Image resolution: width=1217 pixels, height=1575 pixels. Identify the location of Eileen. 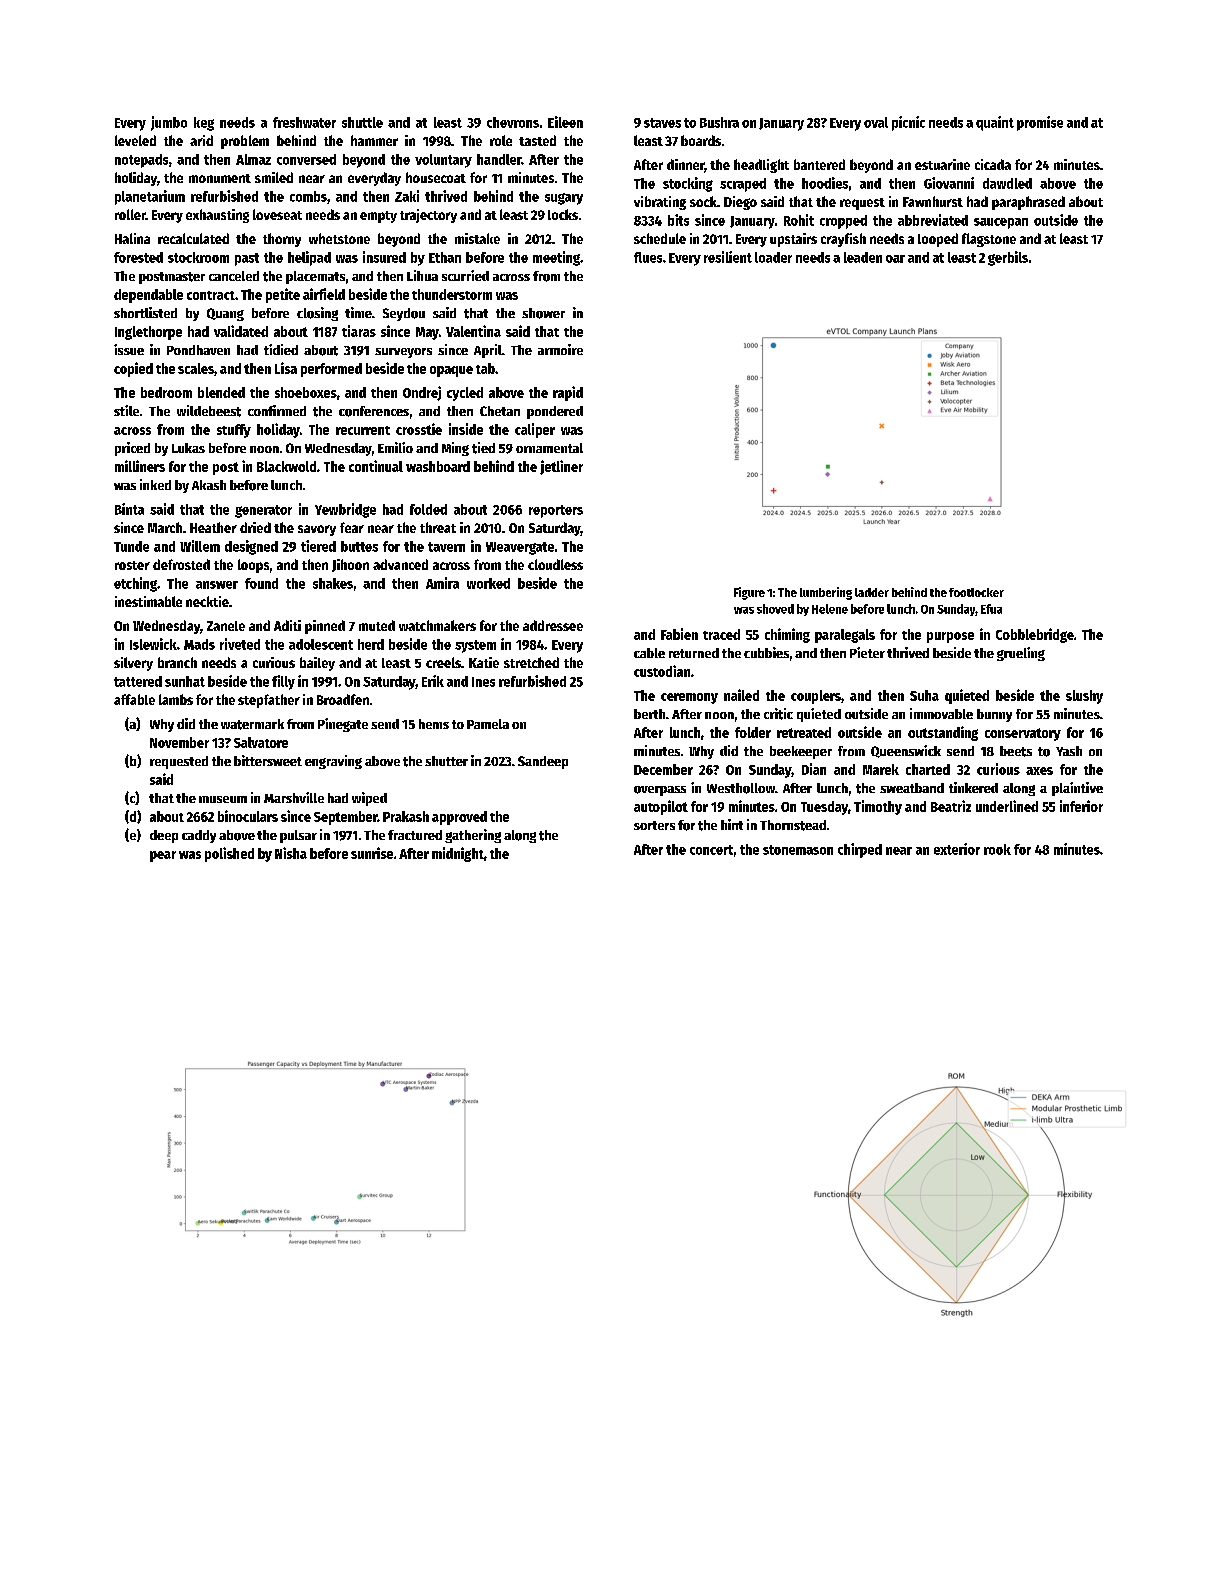
(565, 122).
